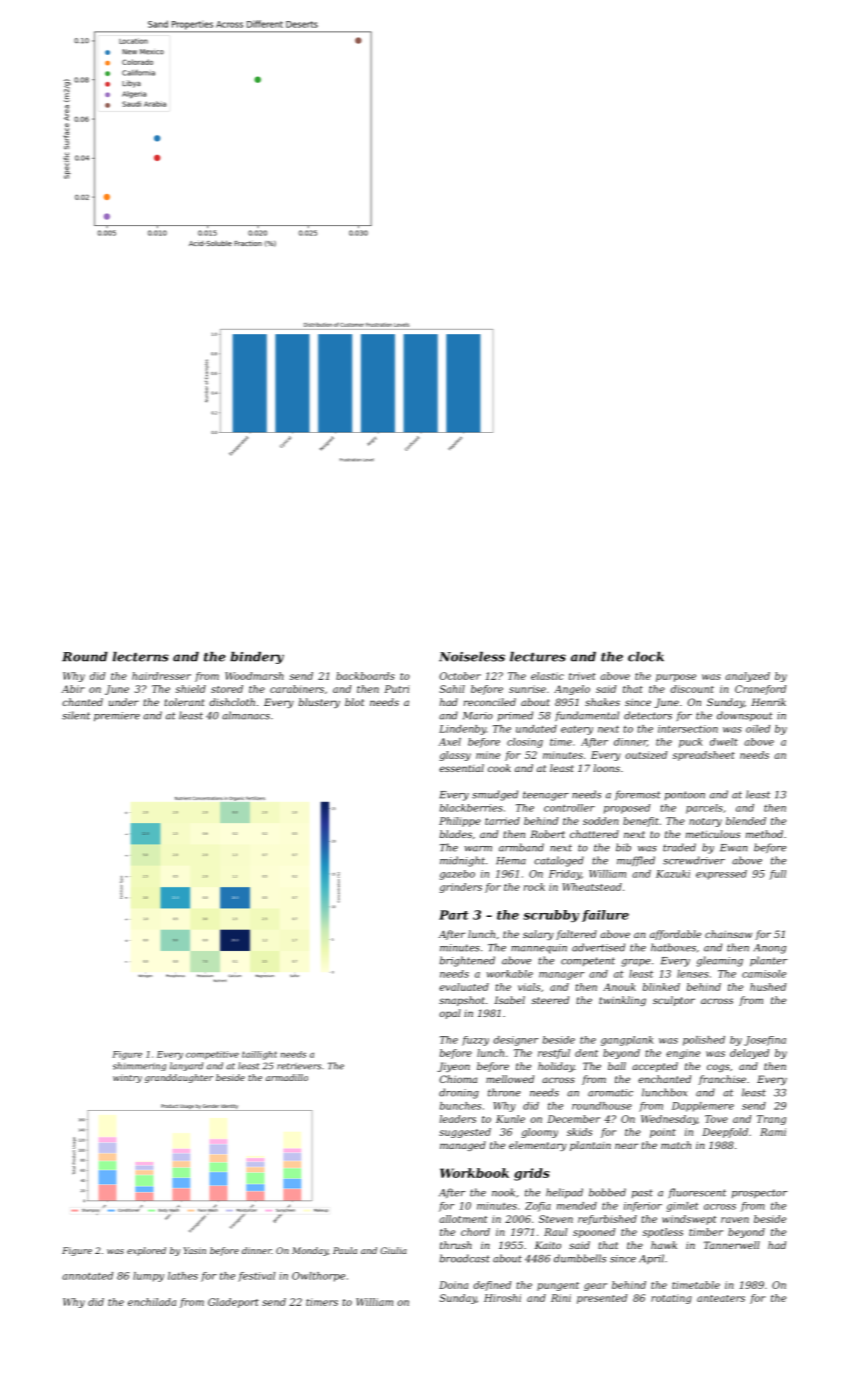 This screenshot has width=849, height=1400. What do you see at coordinates (139, 1066) in the screenshot?
I see `shimmering` at bounding box center [139, 1066].
